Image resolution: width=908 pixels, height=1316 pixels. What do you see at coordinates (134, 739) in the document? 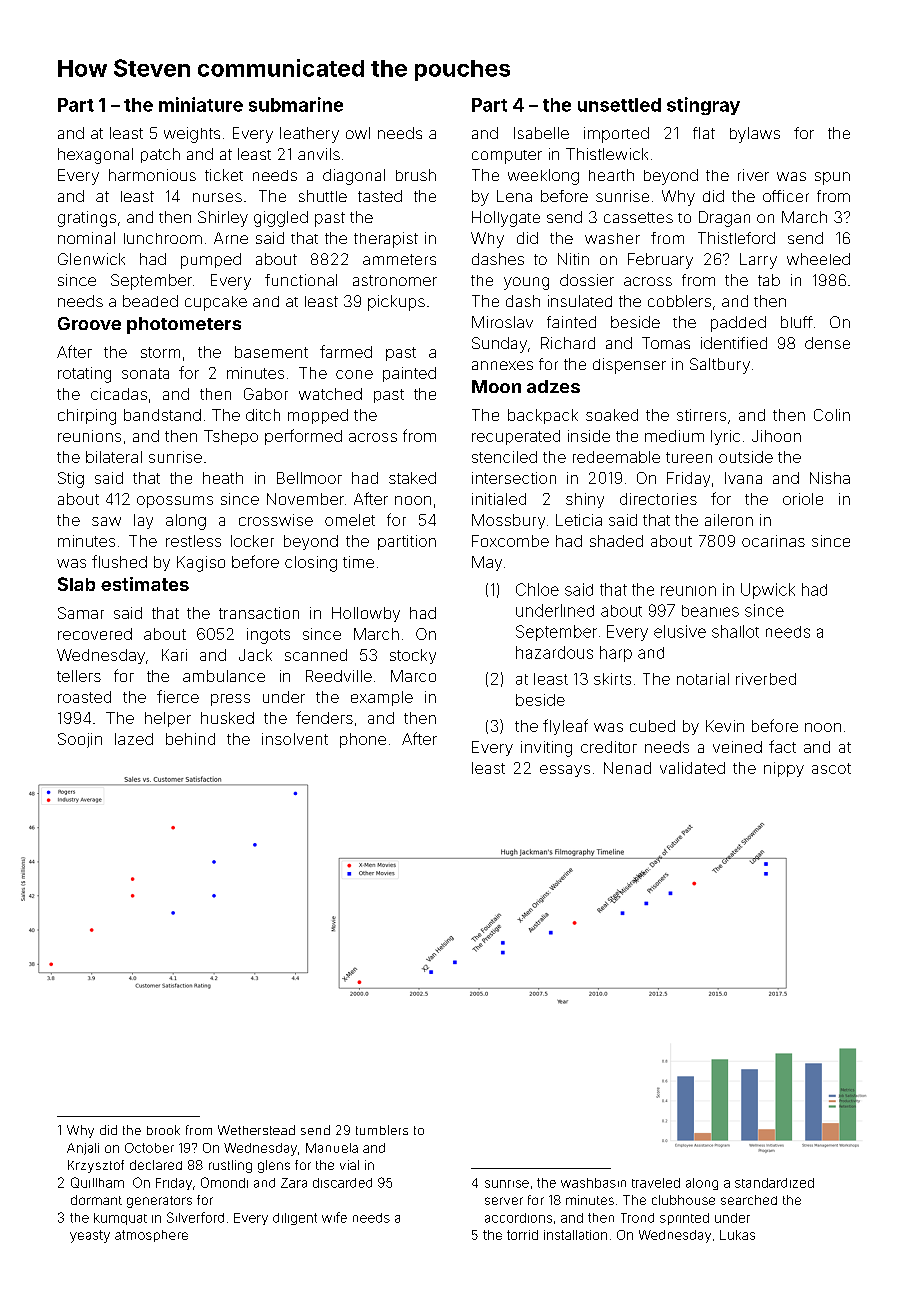
I see `lazed` at bounding box center [134, 739].
